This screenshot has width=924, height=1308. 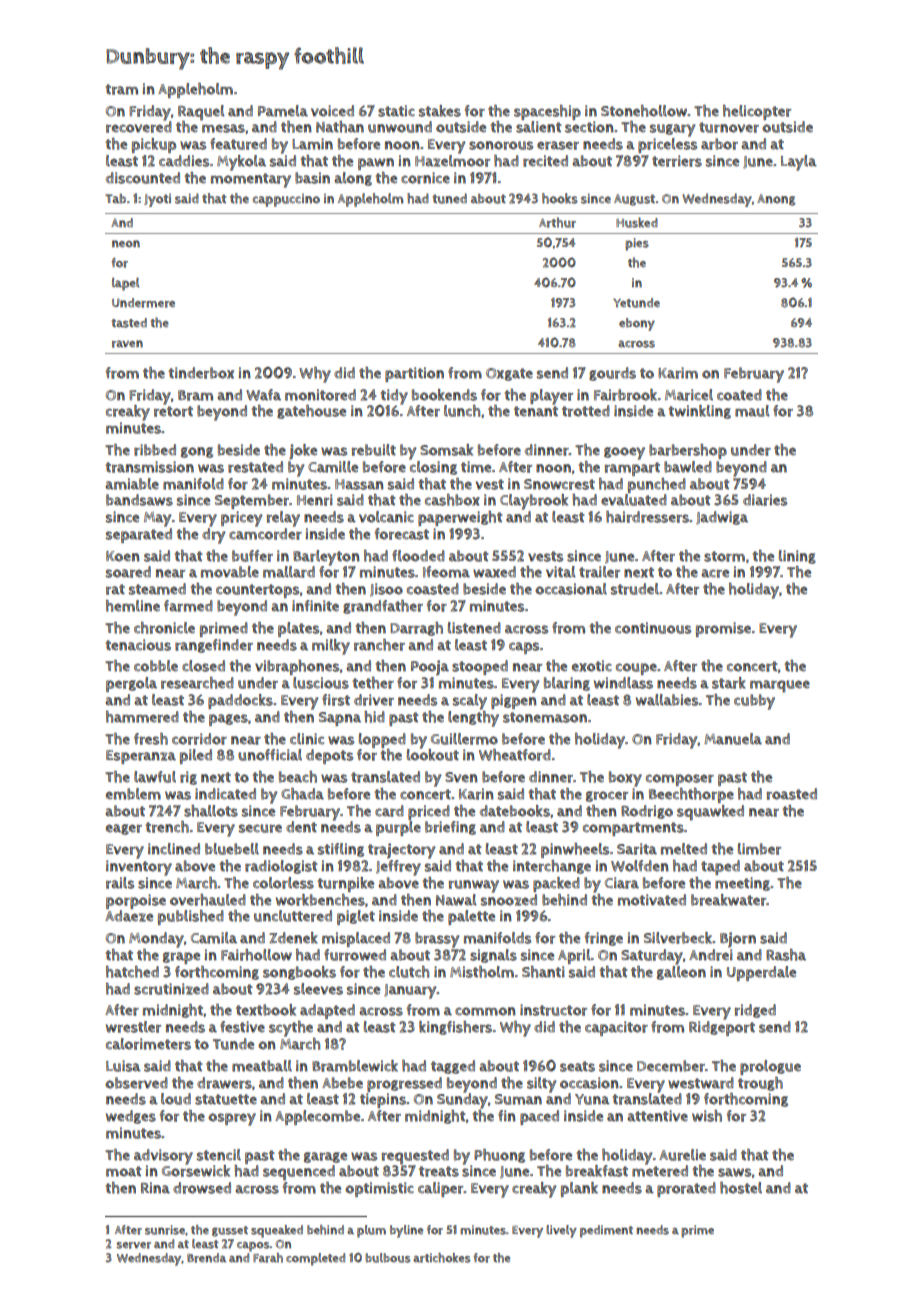 I want to click on discounted, so click(x=143, y=178).
